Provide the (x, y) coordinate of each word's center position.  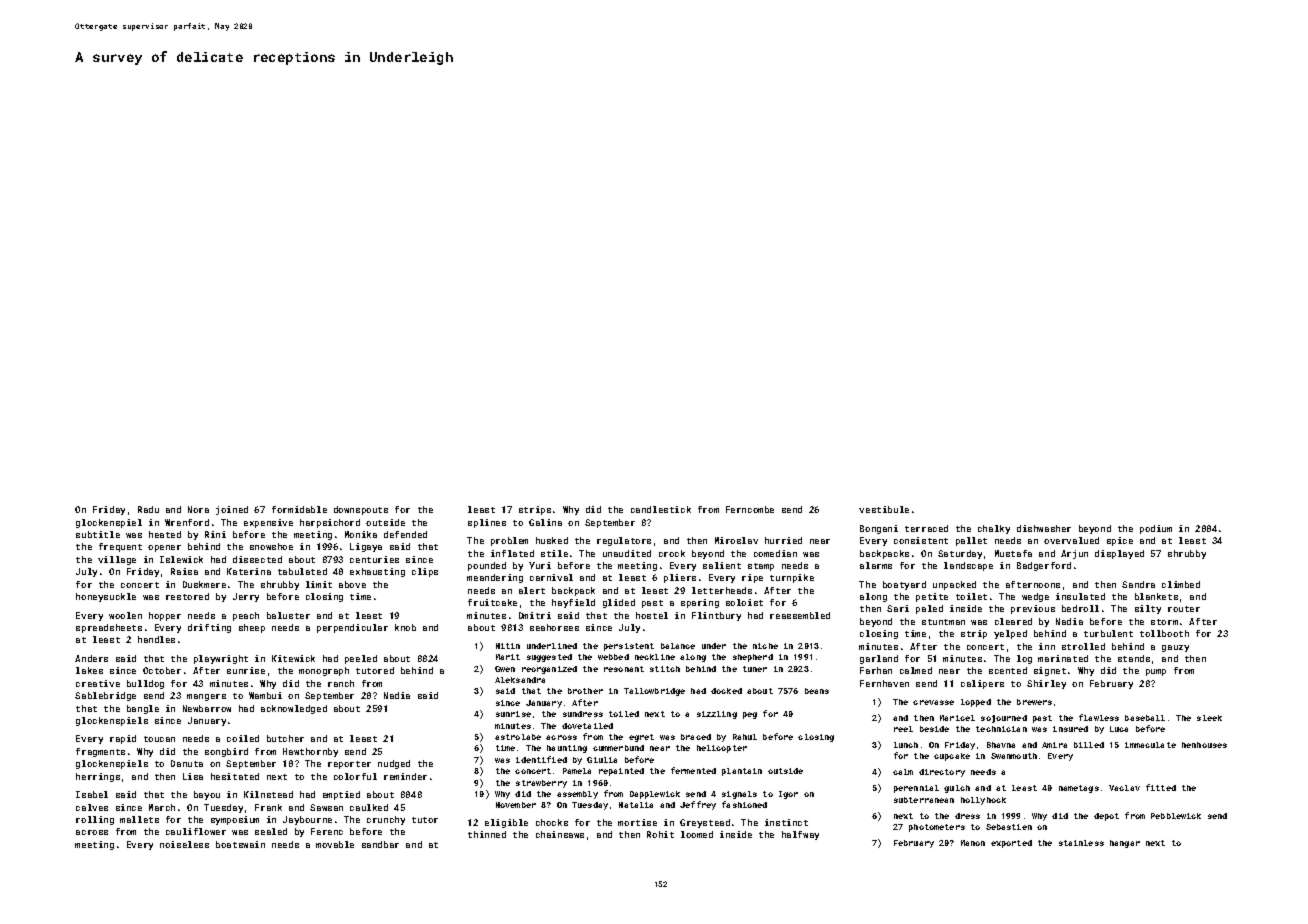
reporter (349, 765)
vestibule (884, 509)
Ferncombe (750, 509)
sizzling (717, 715)
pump (1156, 672)
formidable (299, 509)
